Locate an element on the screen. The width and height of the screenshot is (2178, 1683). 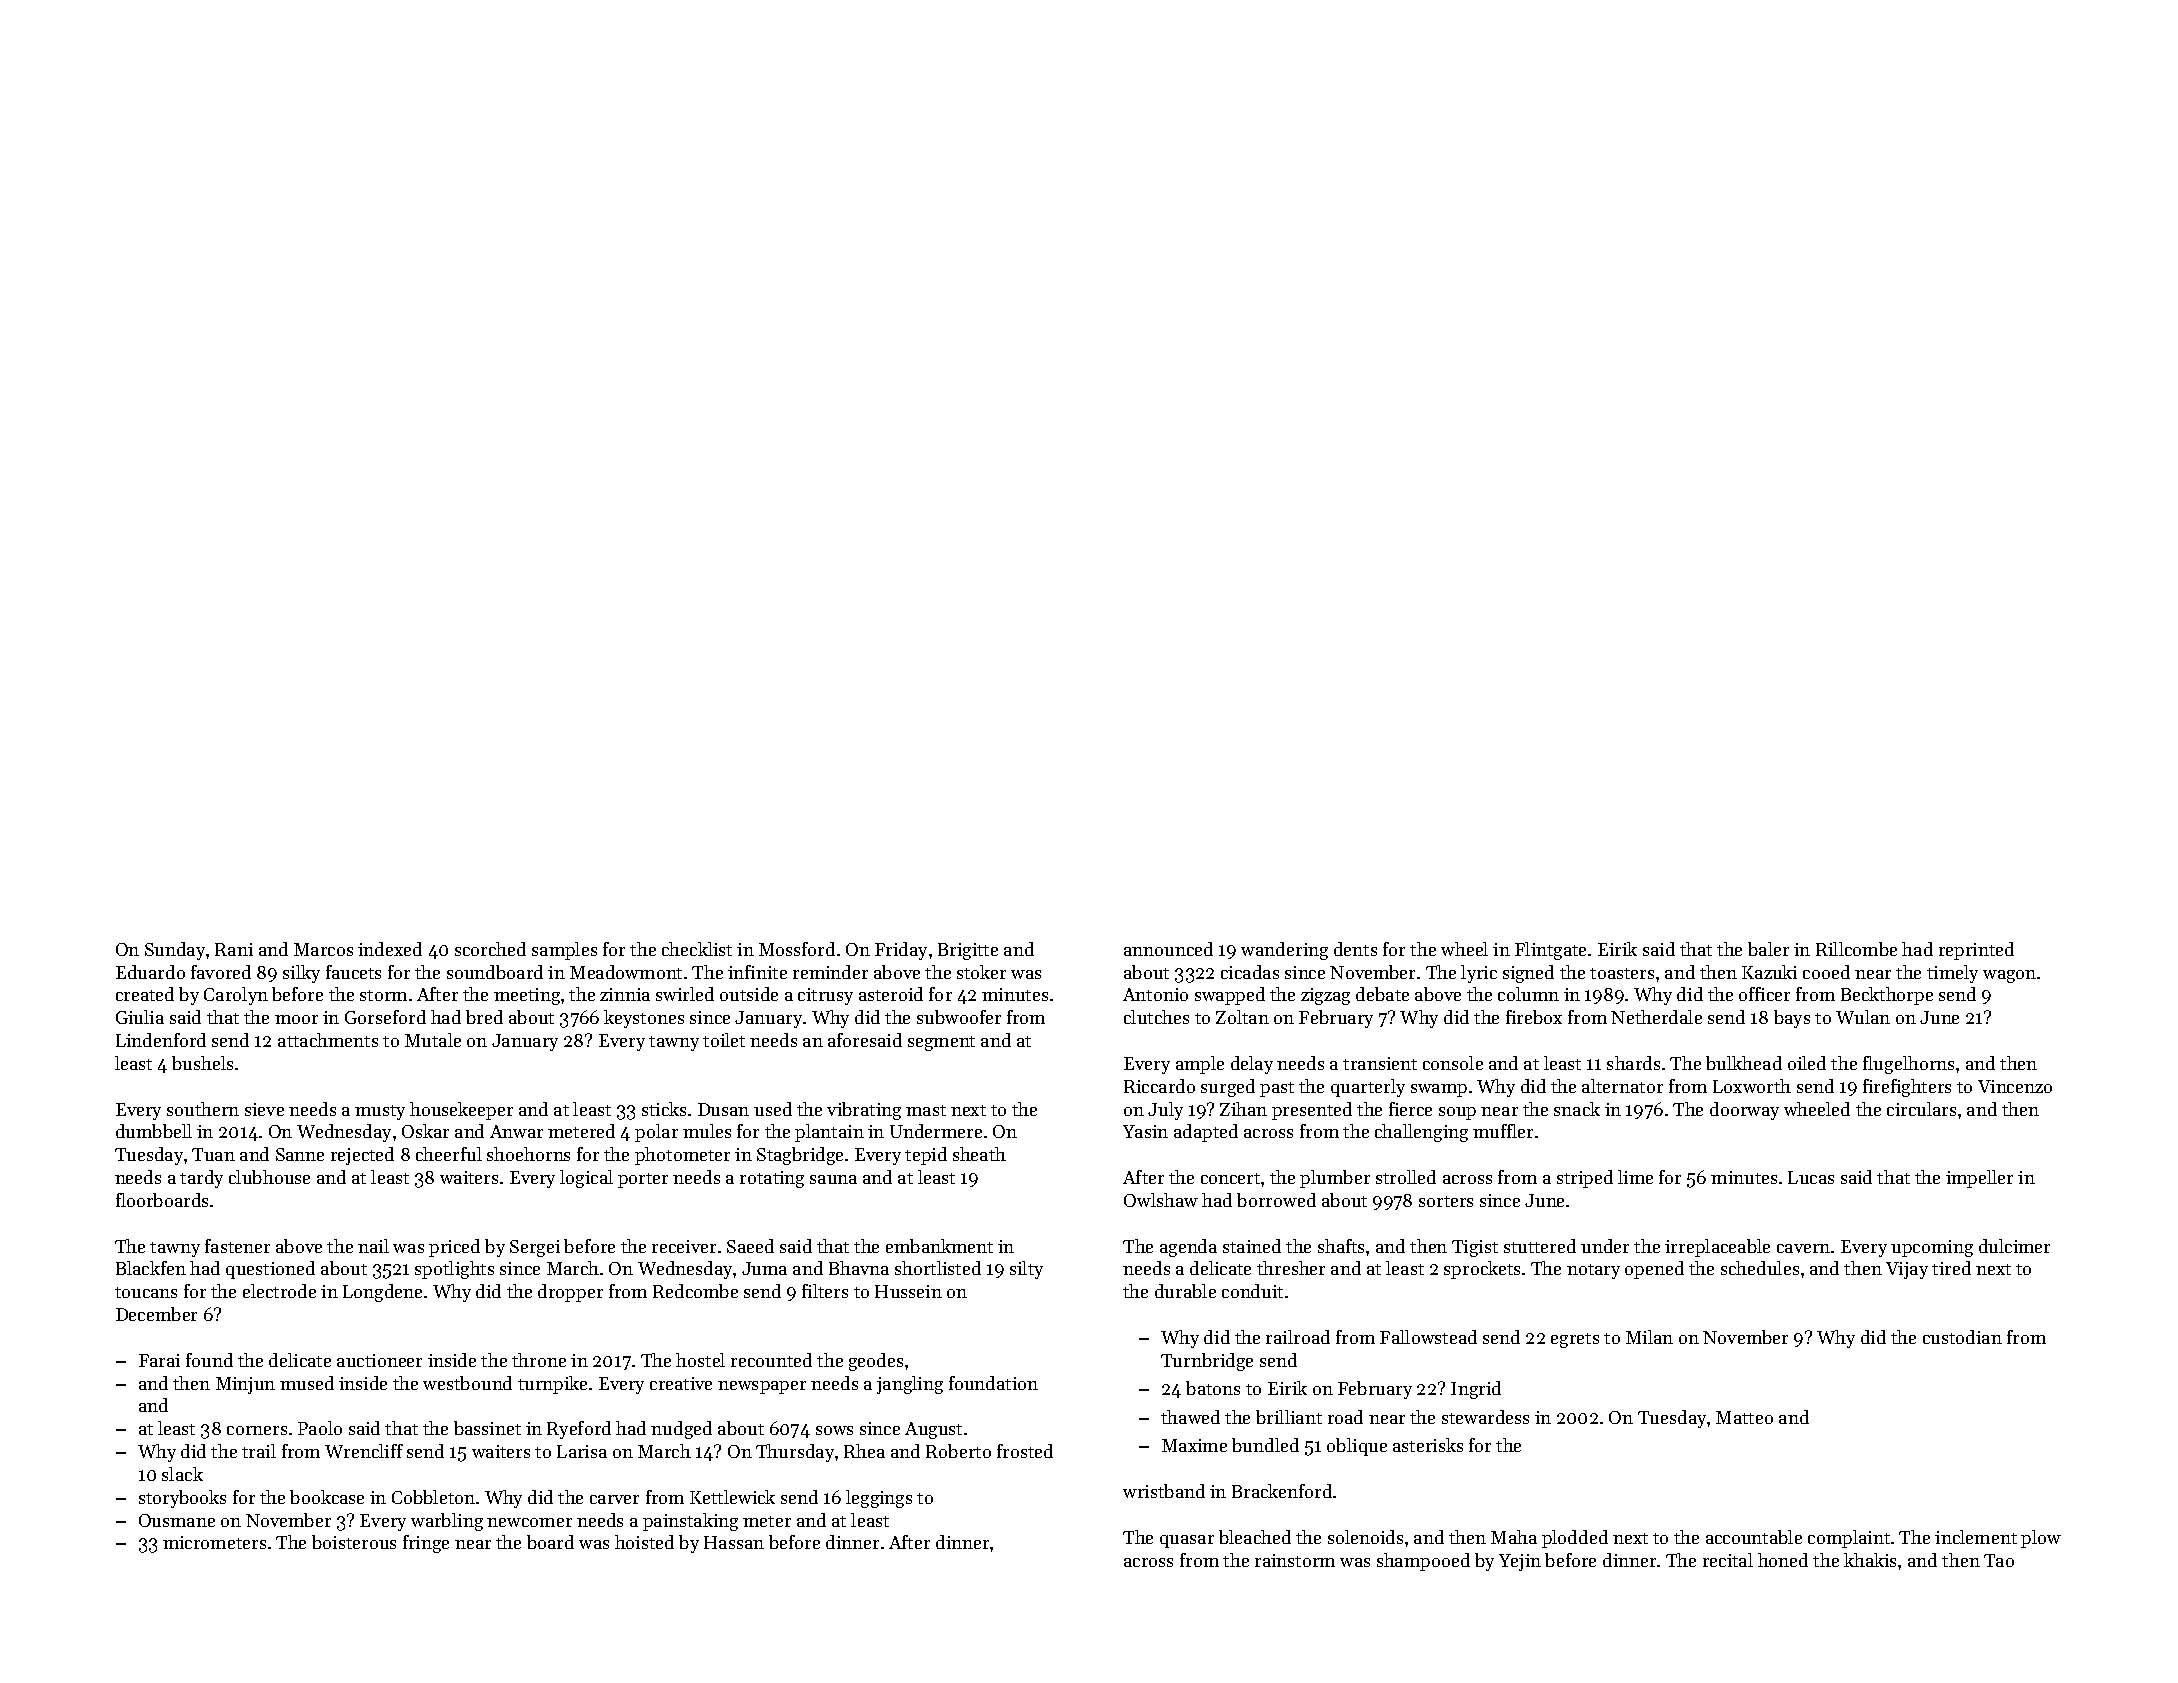
Farai is located at coordinates (159, 1360).
